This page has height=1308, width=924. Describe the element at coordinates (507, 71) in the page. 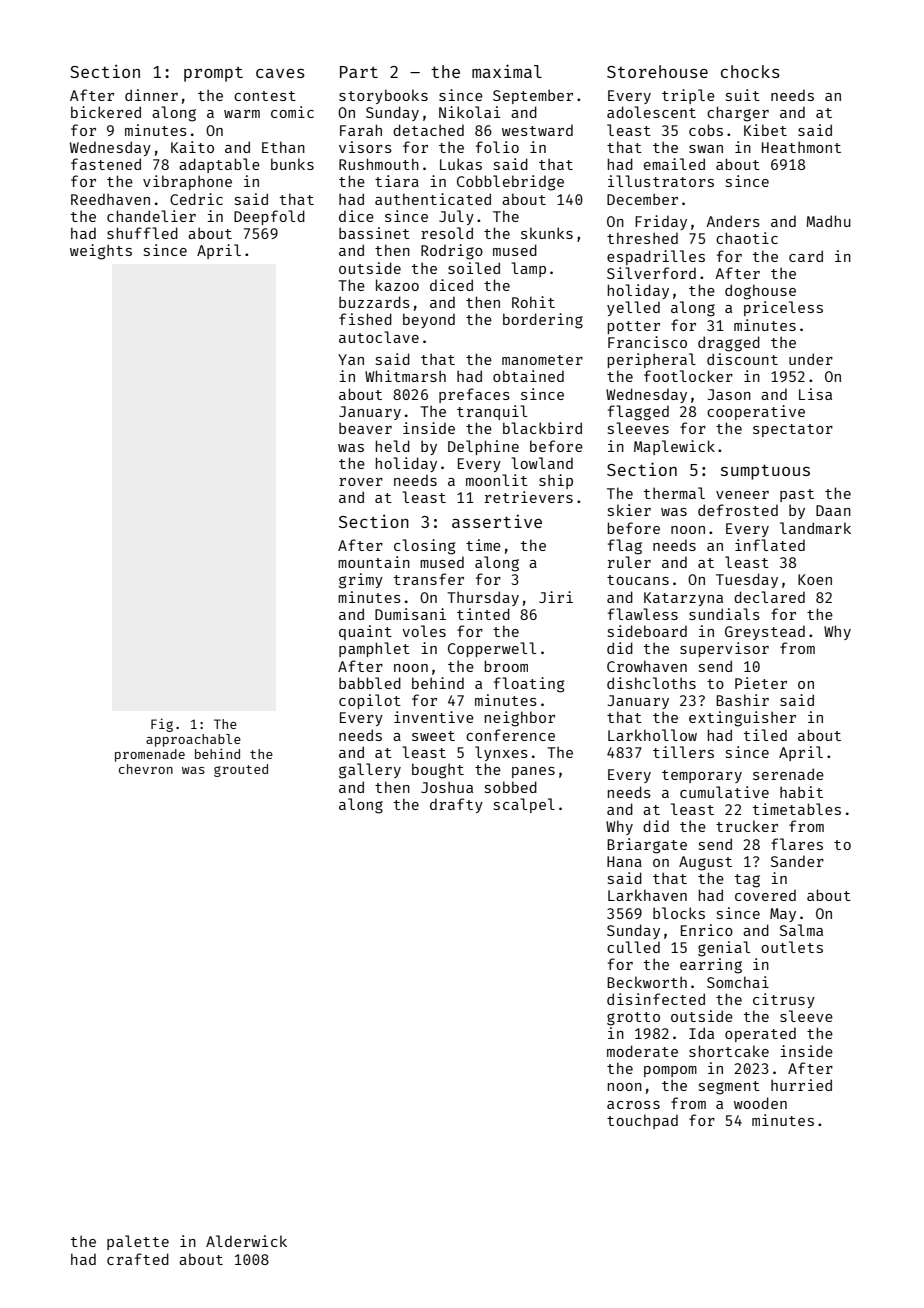

I see `maximal` at that location.
